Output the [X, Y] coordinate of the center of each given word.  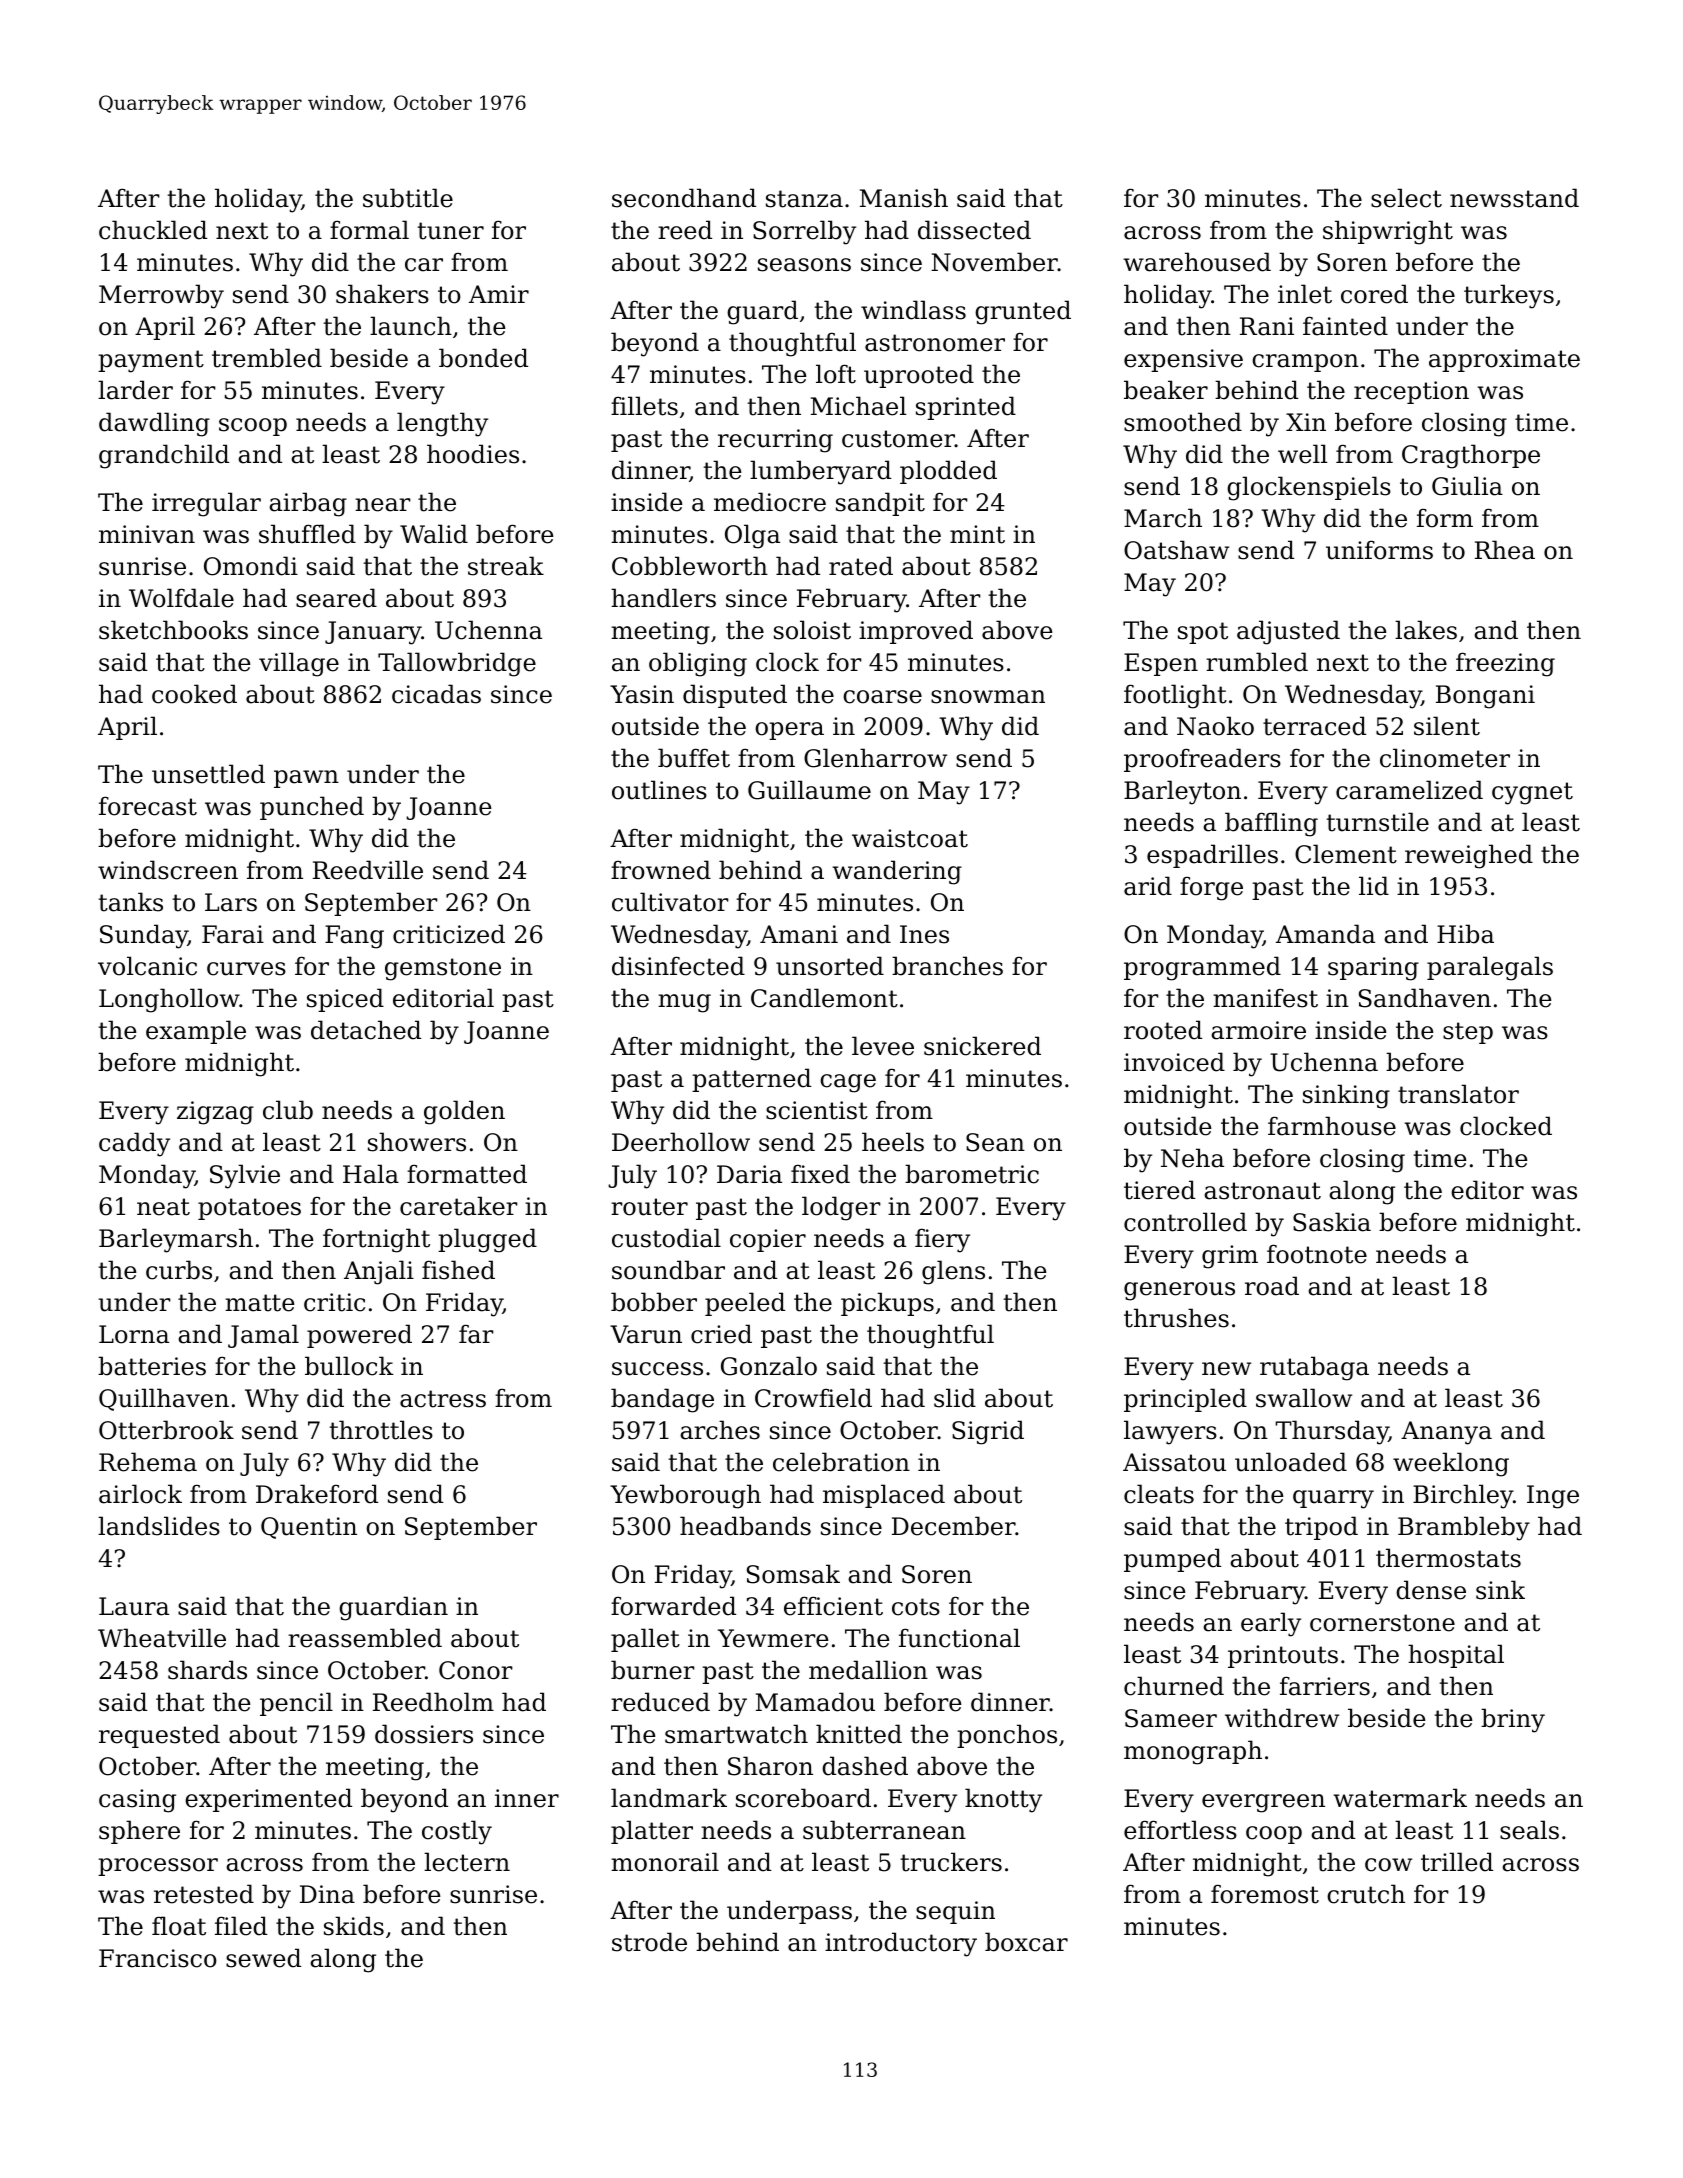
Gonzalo [769, 1366]
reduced [660, 1702]
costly [457, 1832]
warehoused [1197, 262]
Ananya [1446, 1433]
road [1272, 1286]
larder [135, 390]
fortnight [376, 1240]
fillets [644, 406]
